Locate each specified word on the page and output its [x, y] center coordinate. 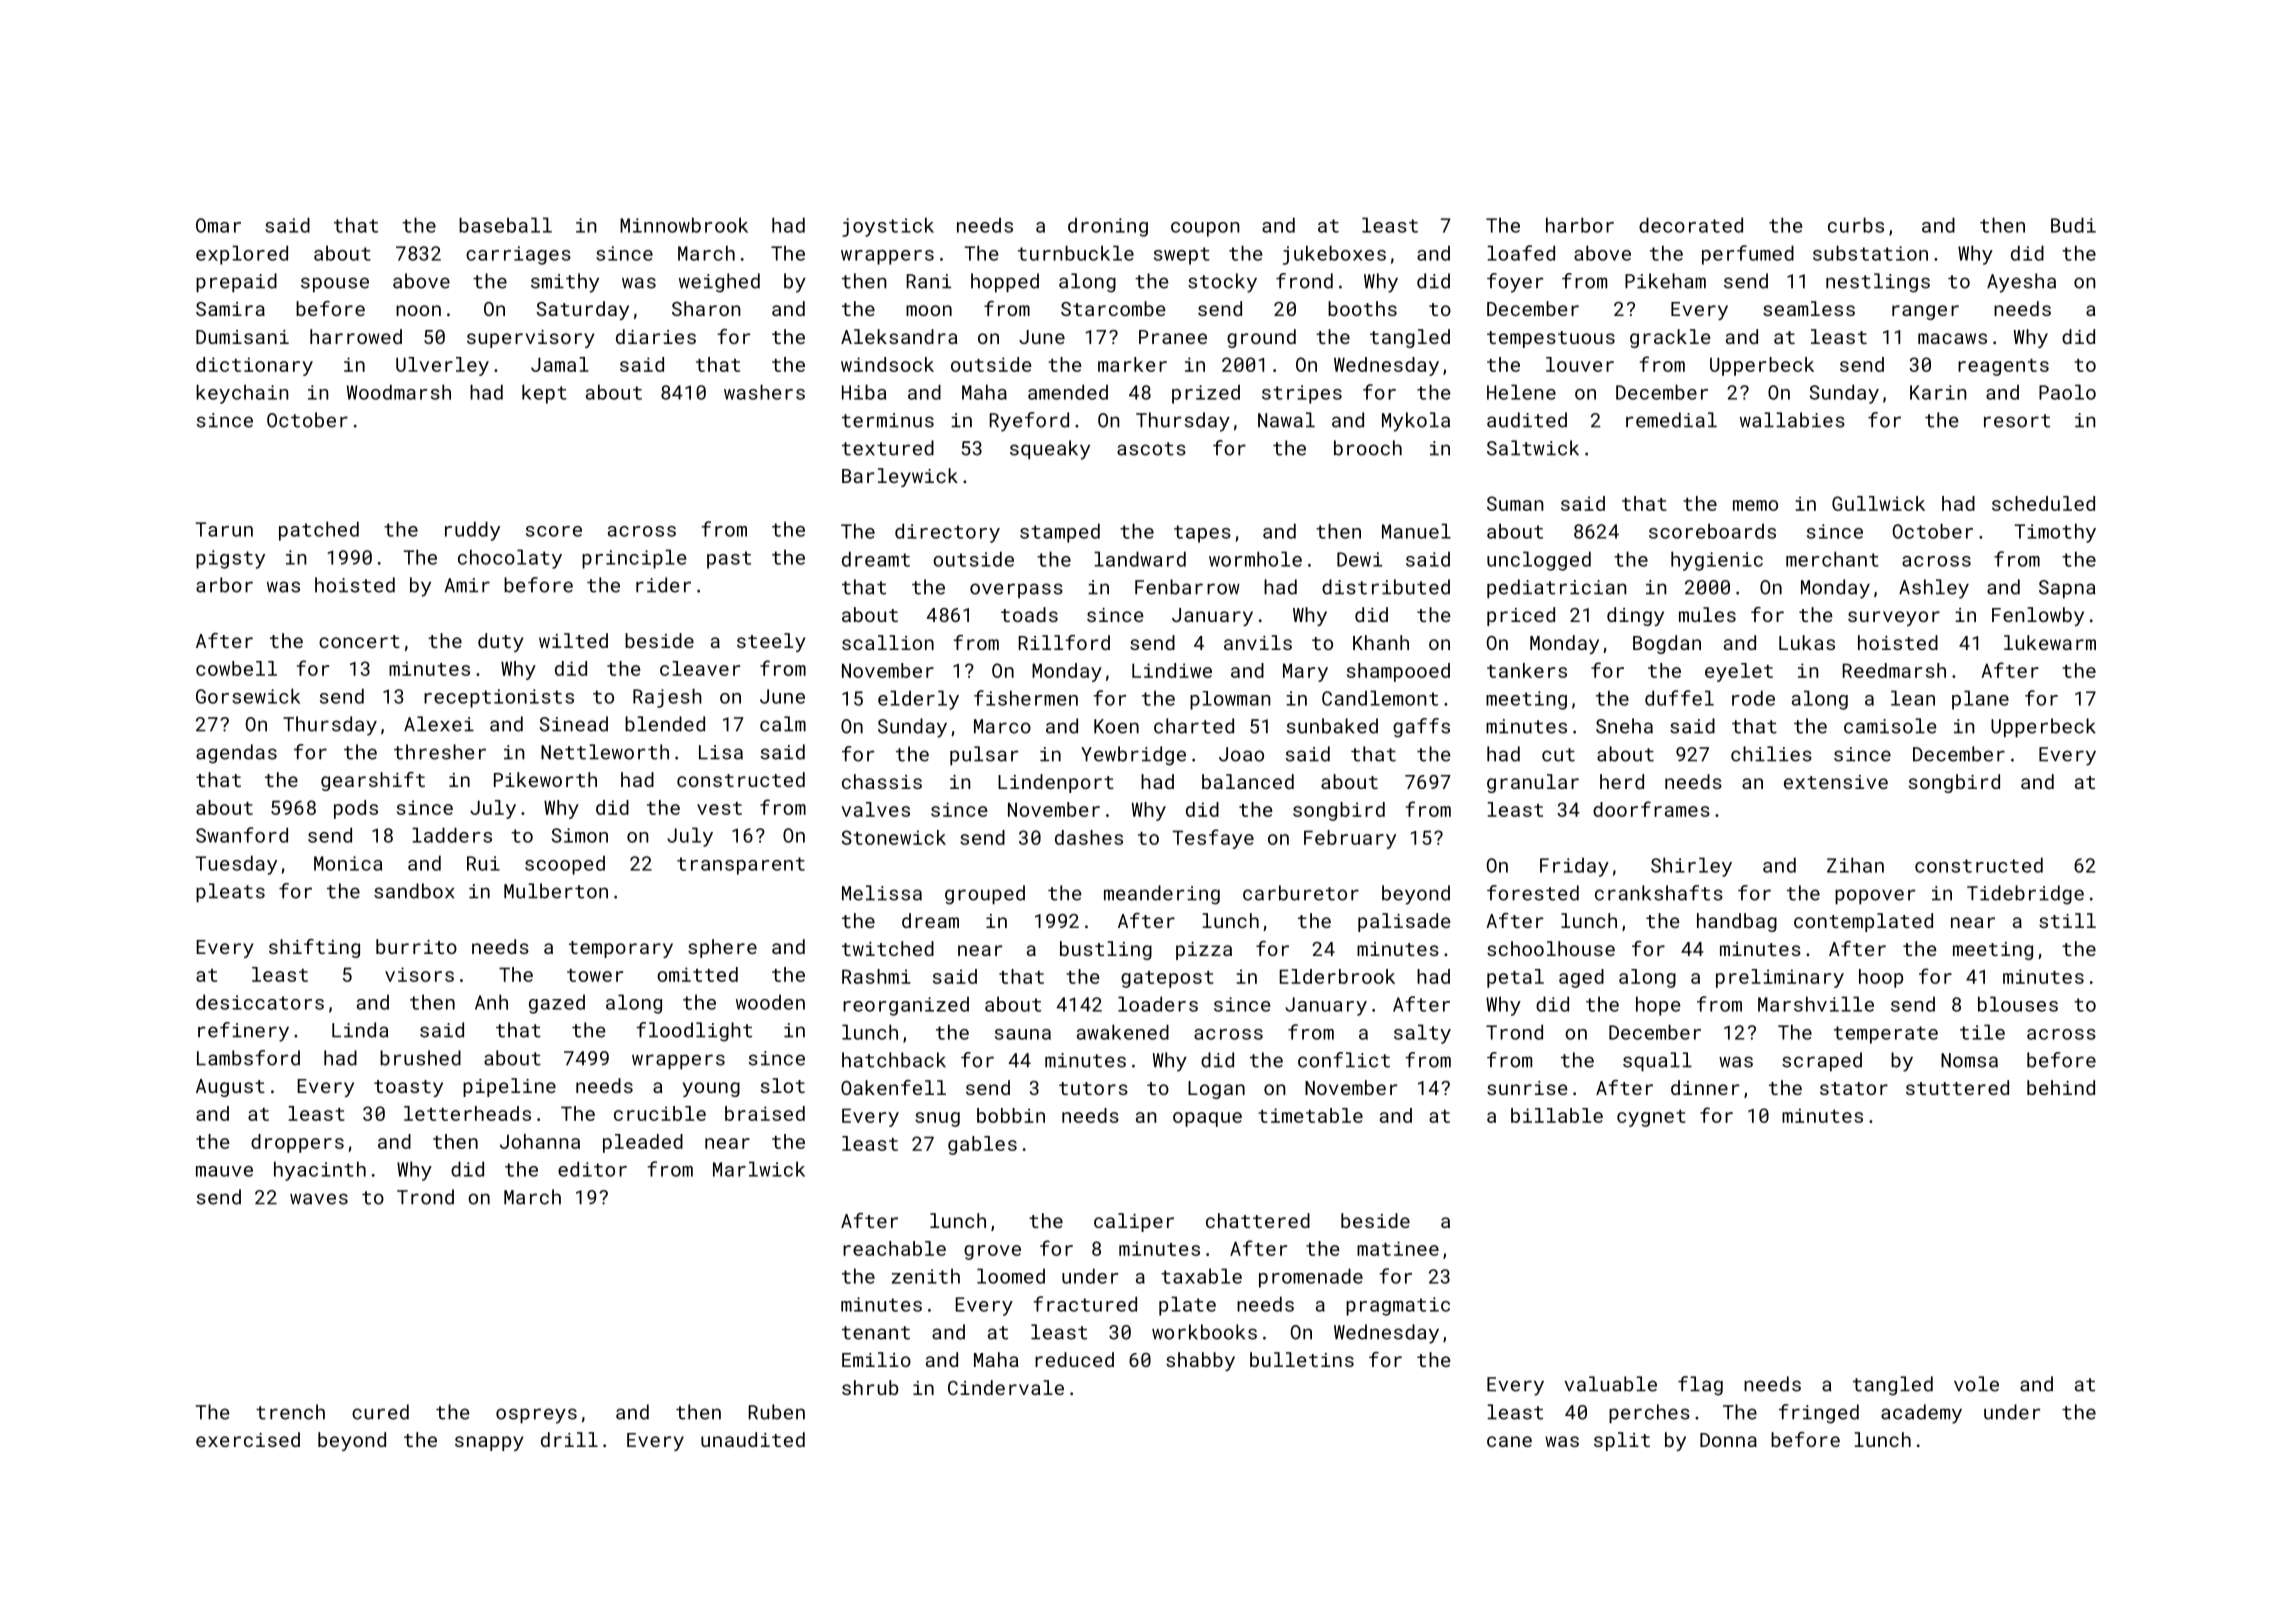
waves [319, 1199]
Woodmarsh [399, 392]
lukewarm [2050, 642]
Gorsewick [248, 696]
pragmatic [1398, 1306]
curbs [1856, 225]
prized [1206, 394]
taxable [1201, 1276]
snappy [489, 1443]
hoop [1881, 978]
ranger [1925, 312]
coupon [1205, 229]
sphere [722, 948]
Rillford [1064, 642]
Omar [218, 225]
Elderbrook [1337, 976]
